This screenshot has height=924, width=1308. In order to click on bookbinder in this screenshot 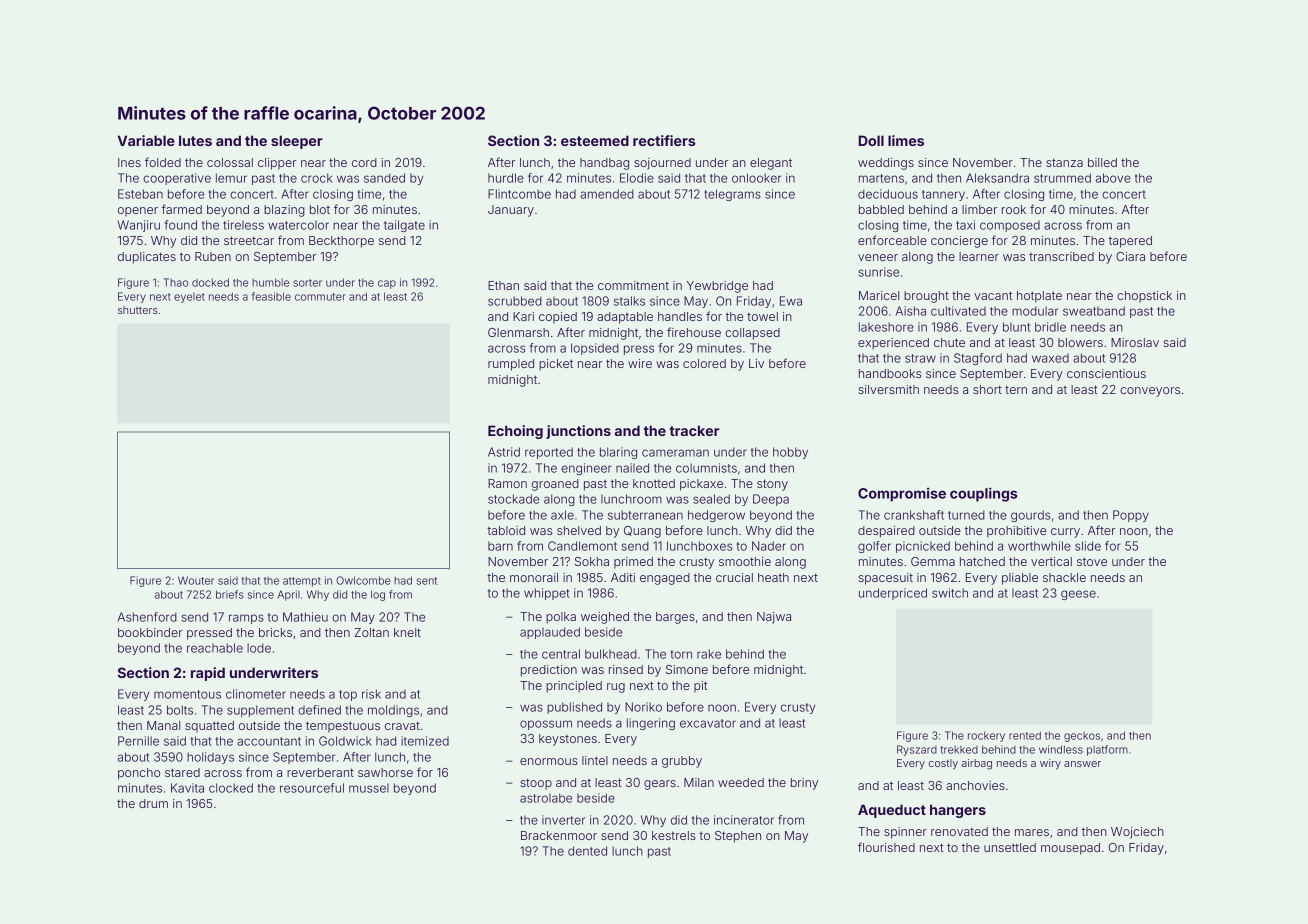, I will do `click(150, 632)`.
